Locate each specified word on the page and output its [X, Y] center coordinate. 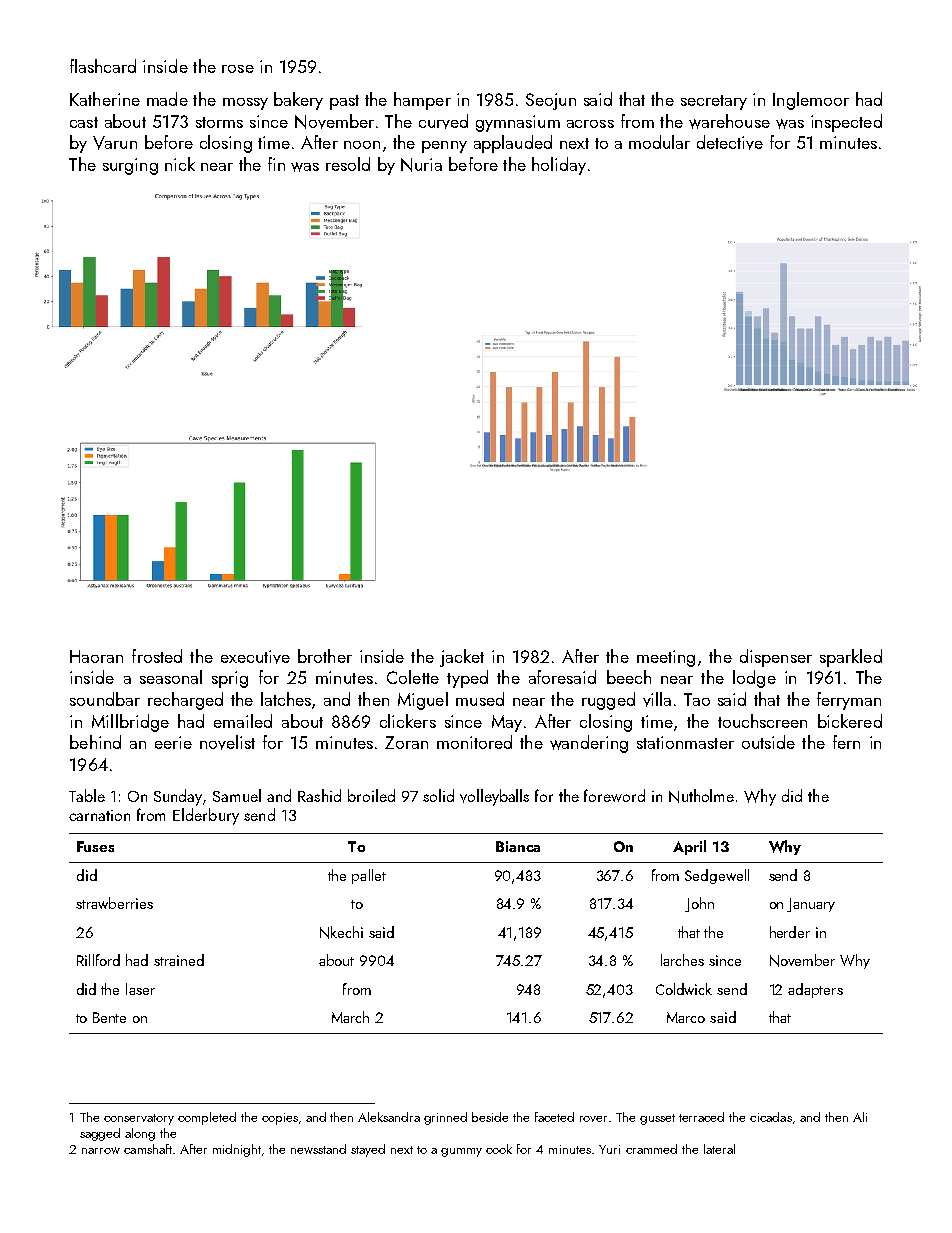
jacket [462, 658]
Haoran [96, 656]
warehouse [729, 121]
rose [238, 69]
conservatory [139, 1119]
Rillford [98, 960]
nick [180, 164]
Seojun [551, 101]
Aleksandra [389, 1117]
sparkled [851, 658]
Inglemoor [811, 101]
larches [682, 960]
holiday [559, 166]
